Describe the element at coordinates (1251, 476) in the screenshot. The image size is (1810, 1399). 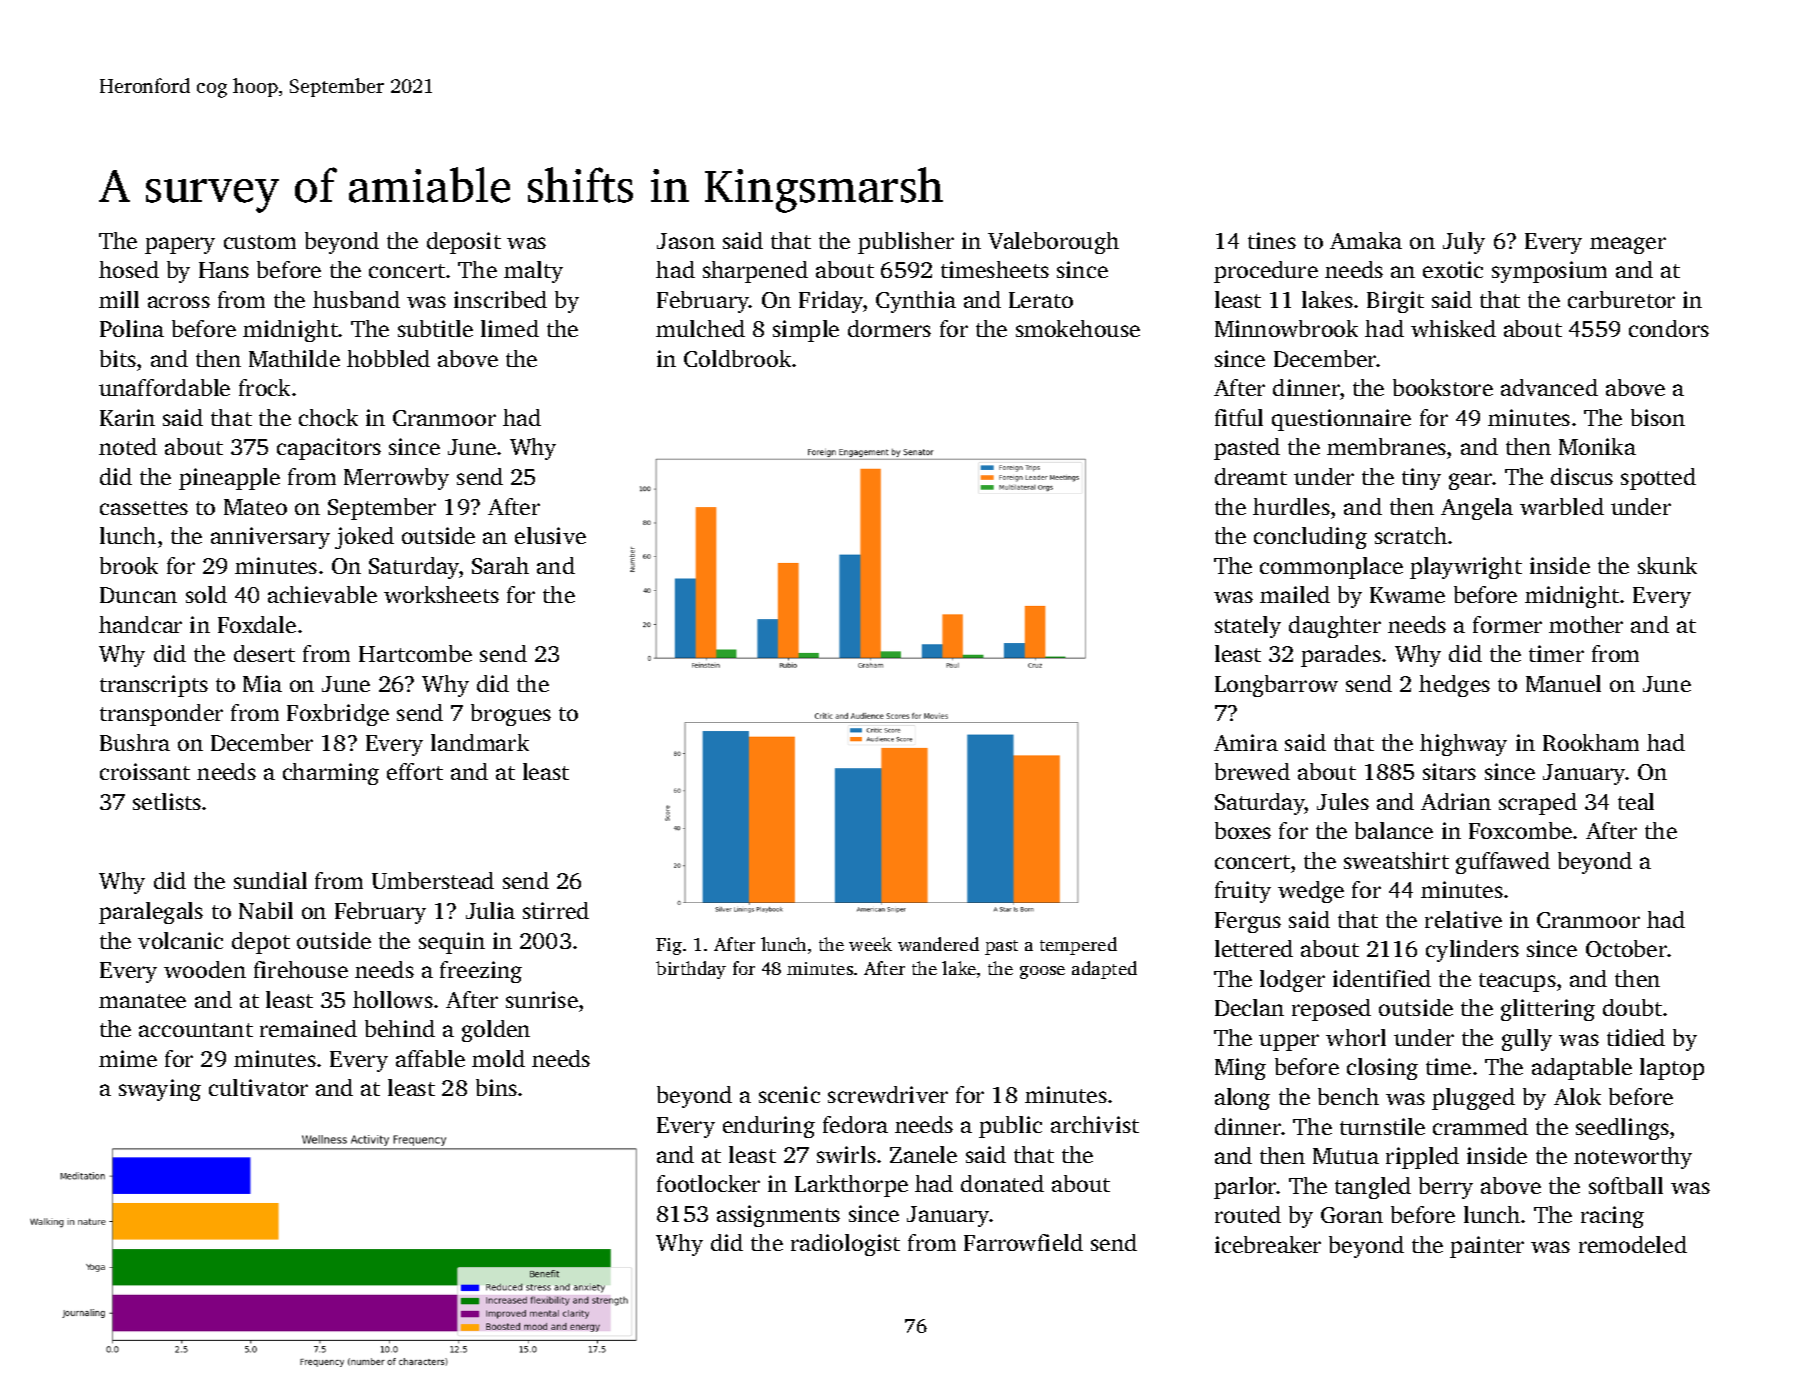
I see `dreamt` at that location.
